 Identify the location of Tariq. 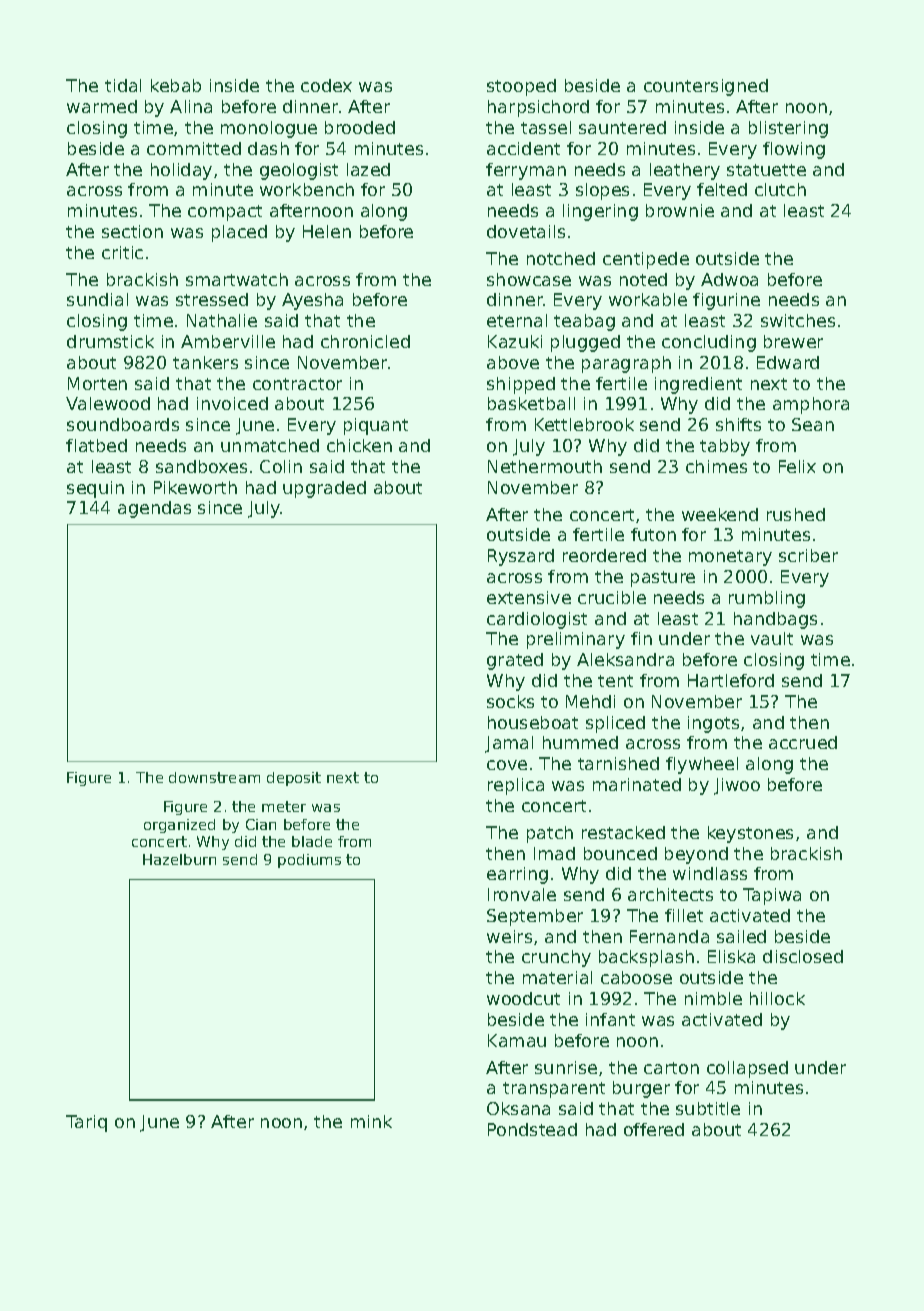
(86, 1123).
